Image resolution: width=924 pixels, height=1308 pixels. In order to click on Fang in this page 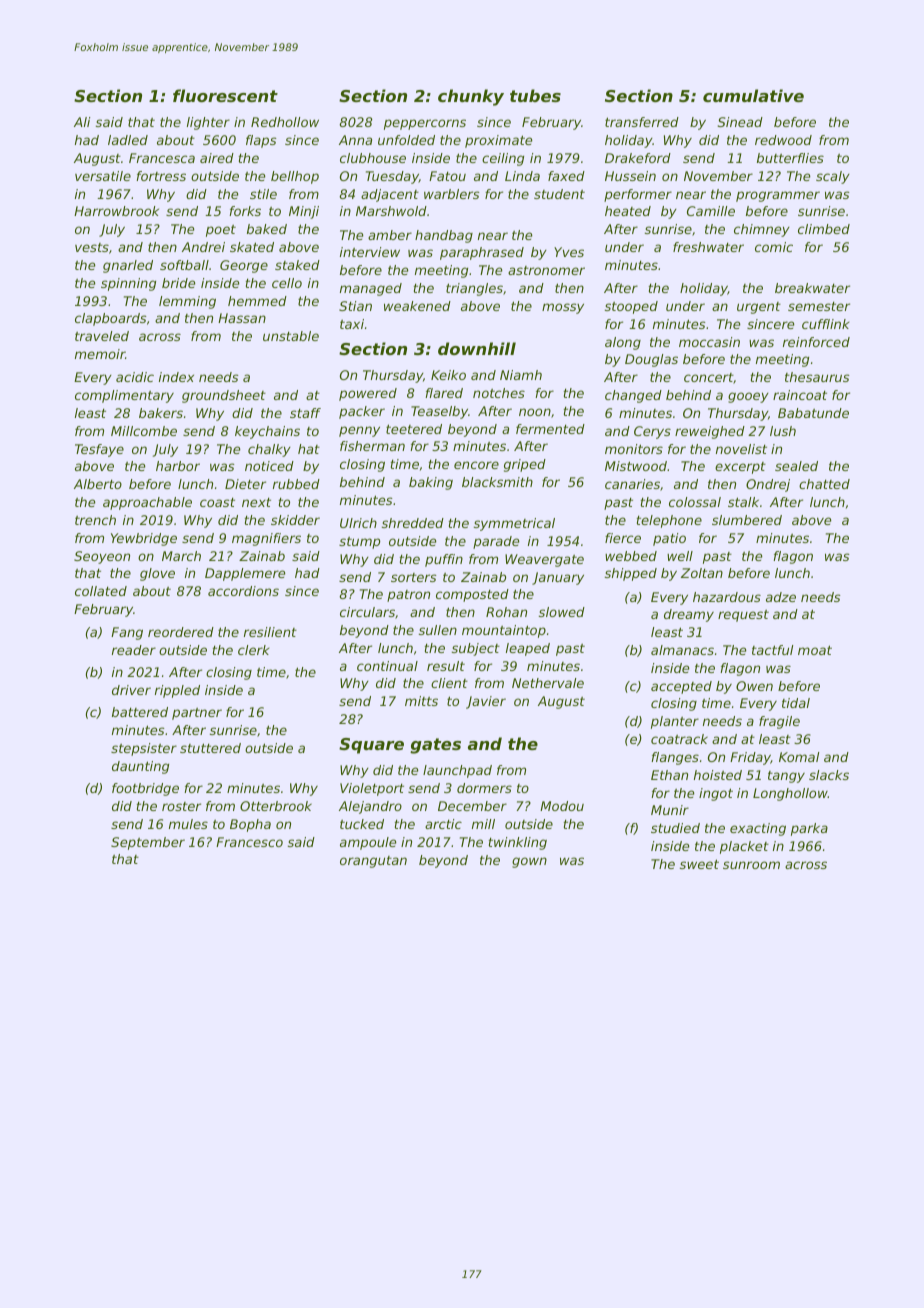, I will do `click(127, 633)`.
